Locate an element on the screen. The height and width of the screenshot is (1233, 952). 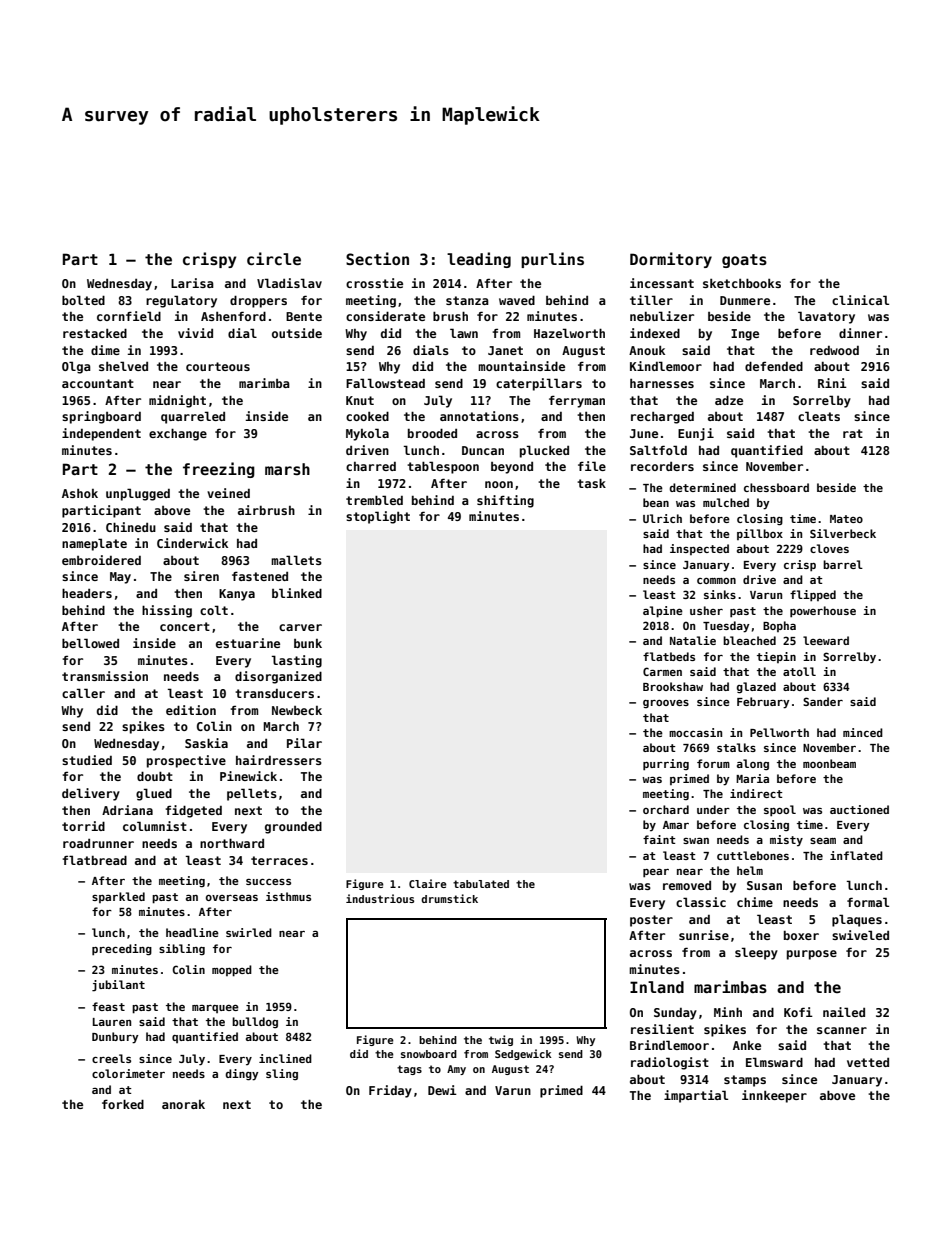
Fallowstead is located at coordinates (385, 383).
